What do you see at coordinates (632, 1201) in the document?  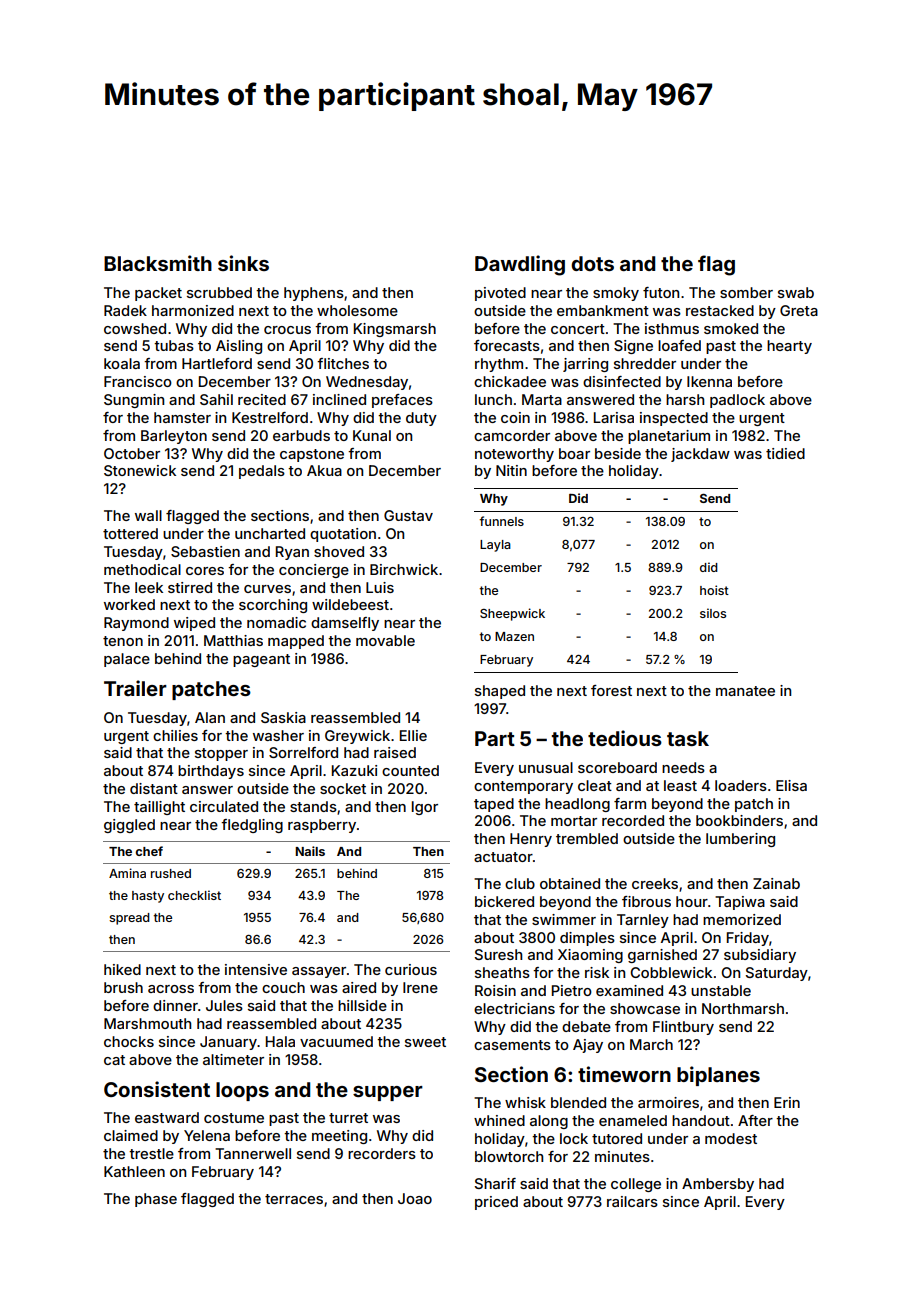 I see `railcars` at bounding box center [632, 1201].
